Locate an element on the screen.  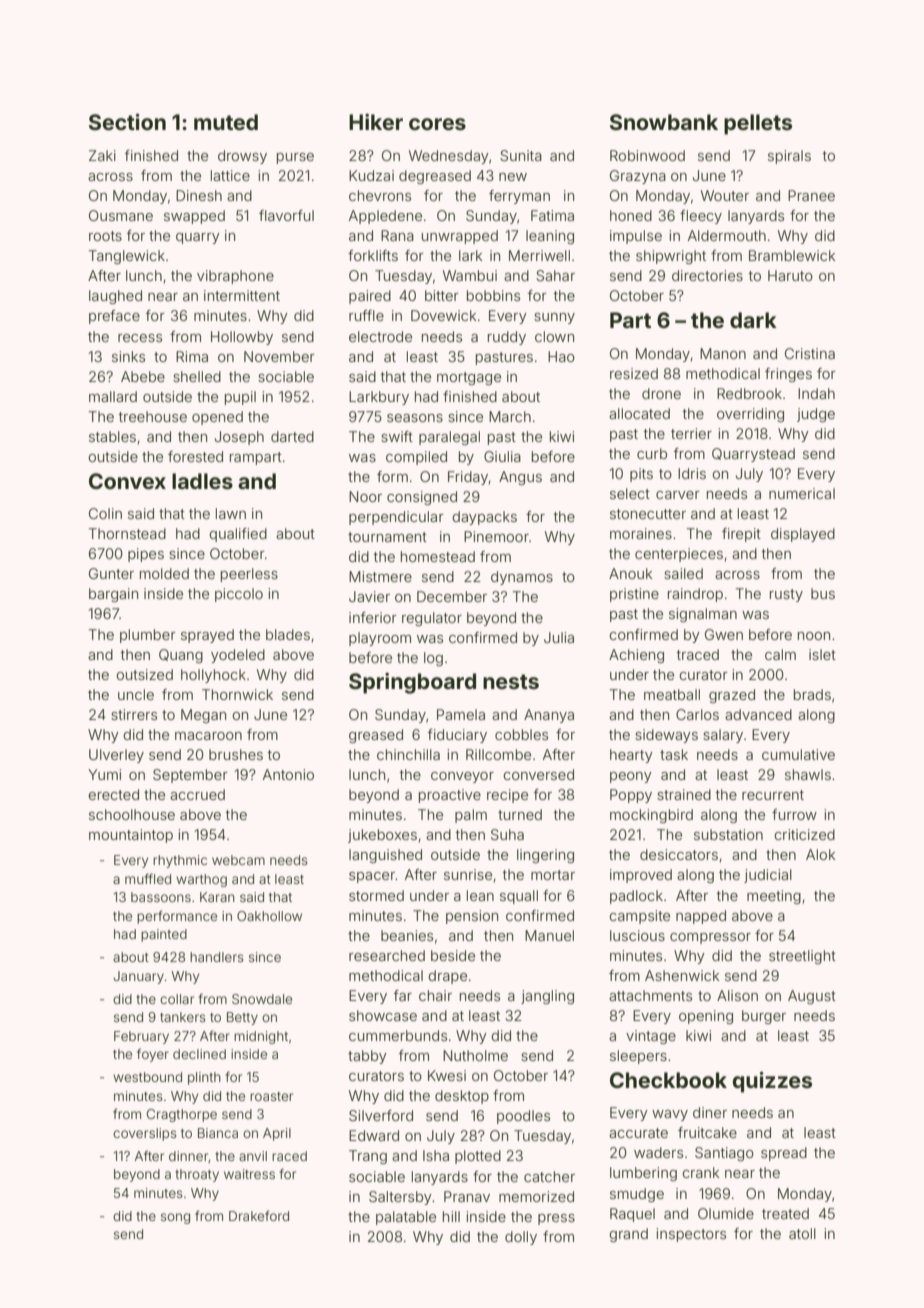
song is located at coordinates (175, 1218).
